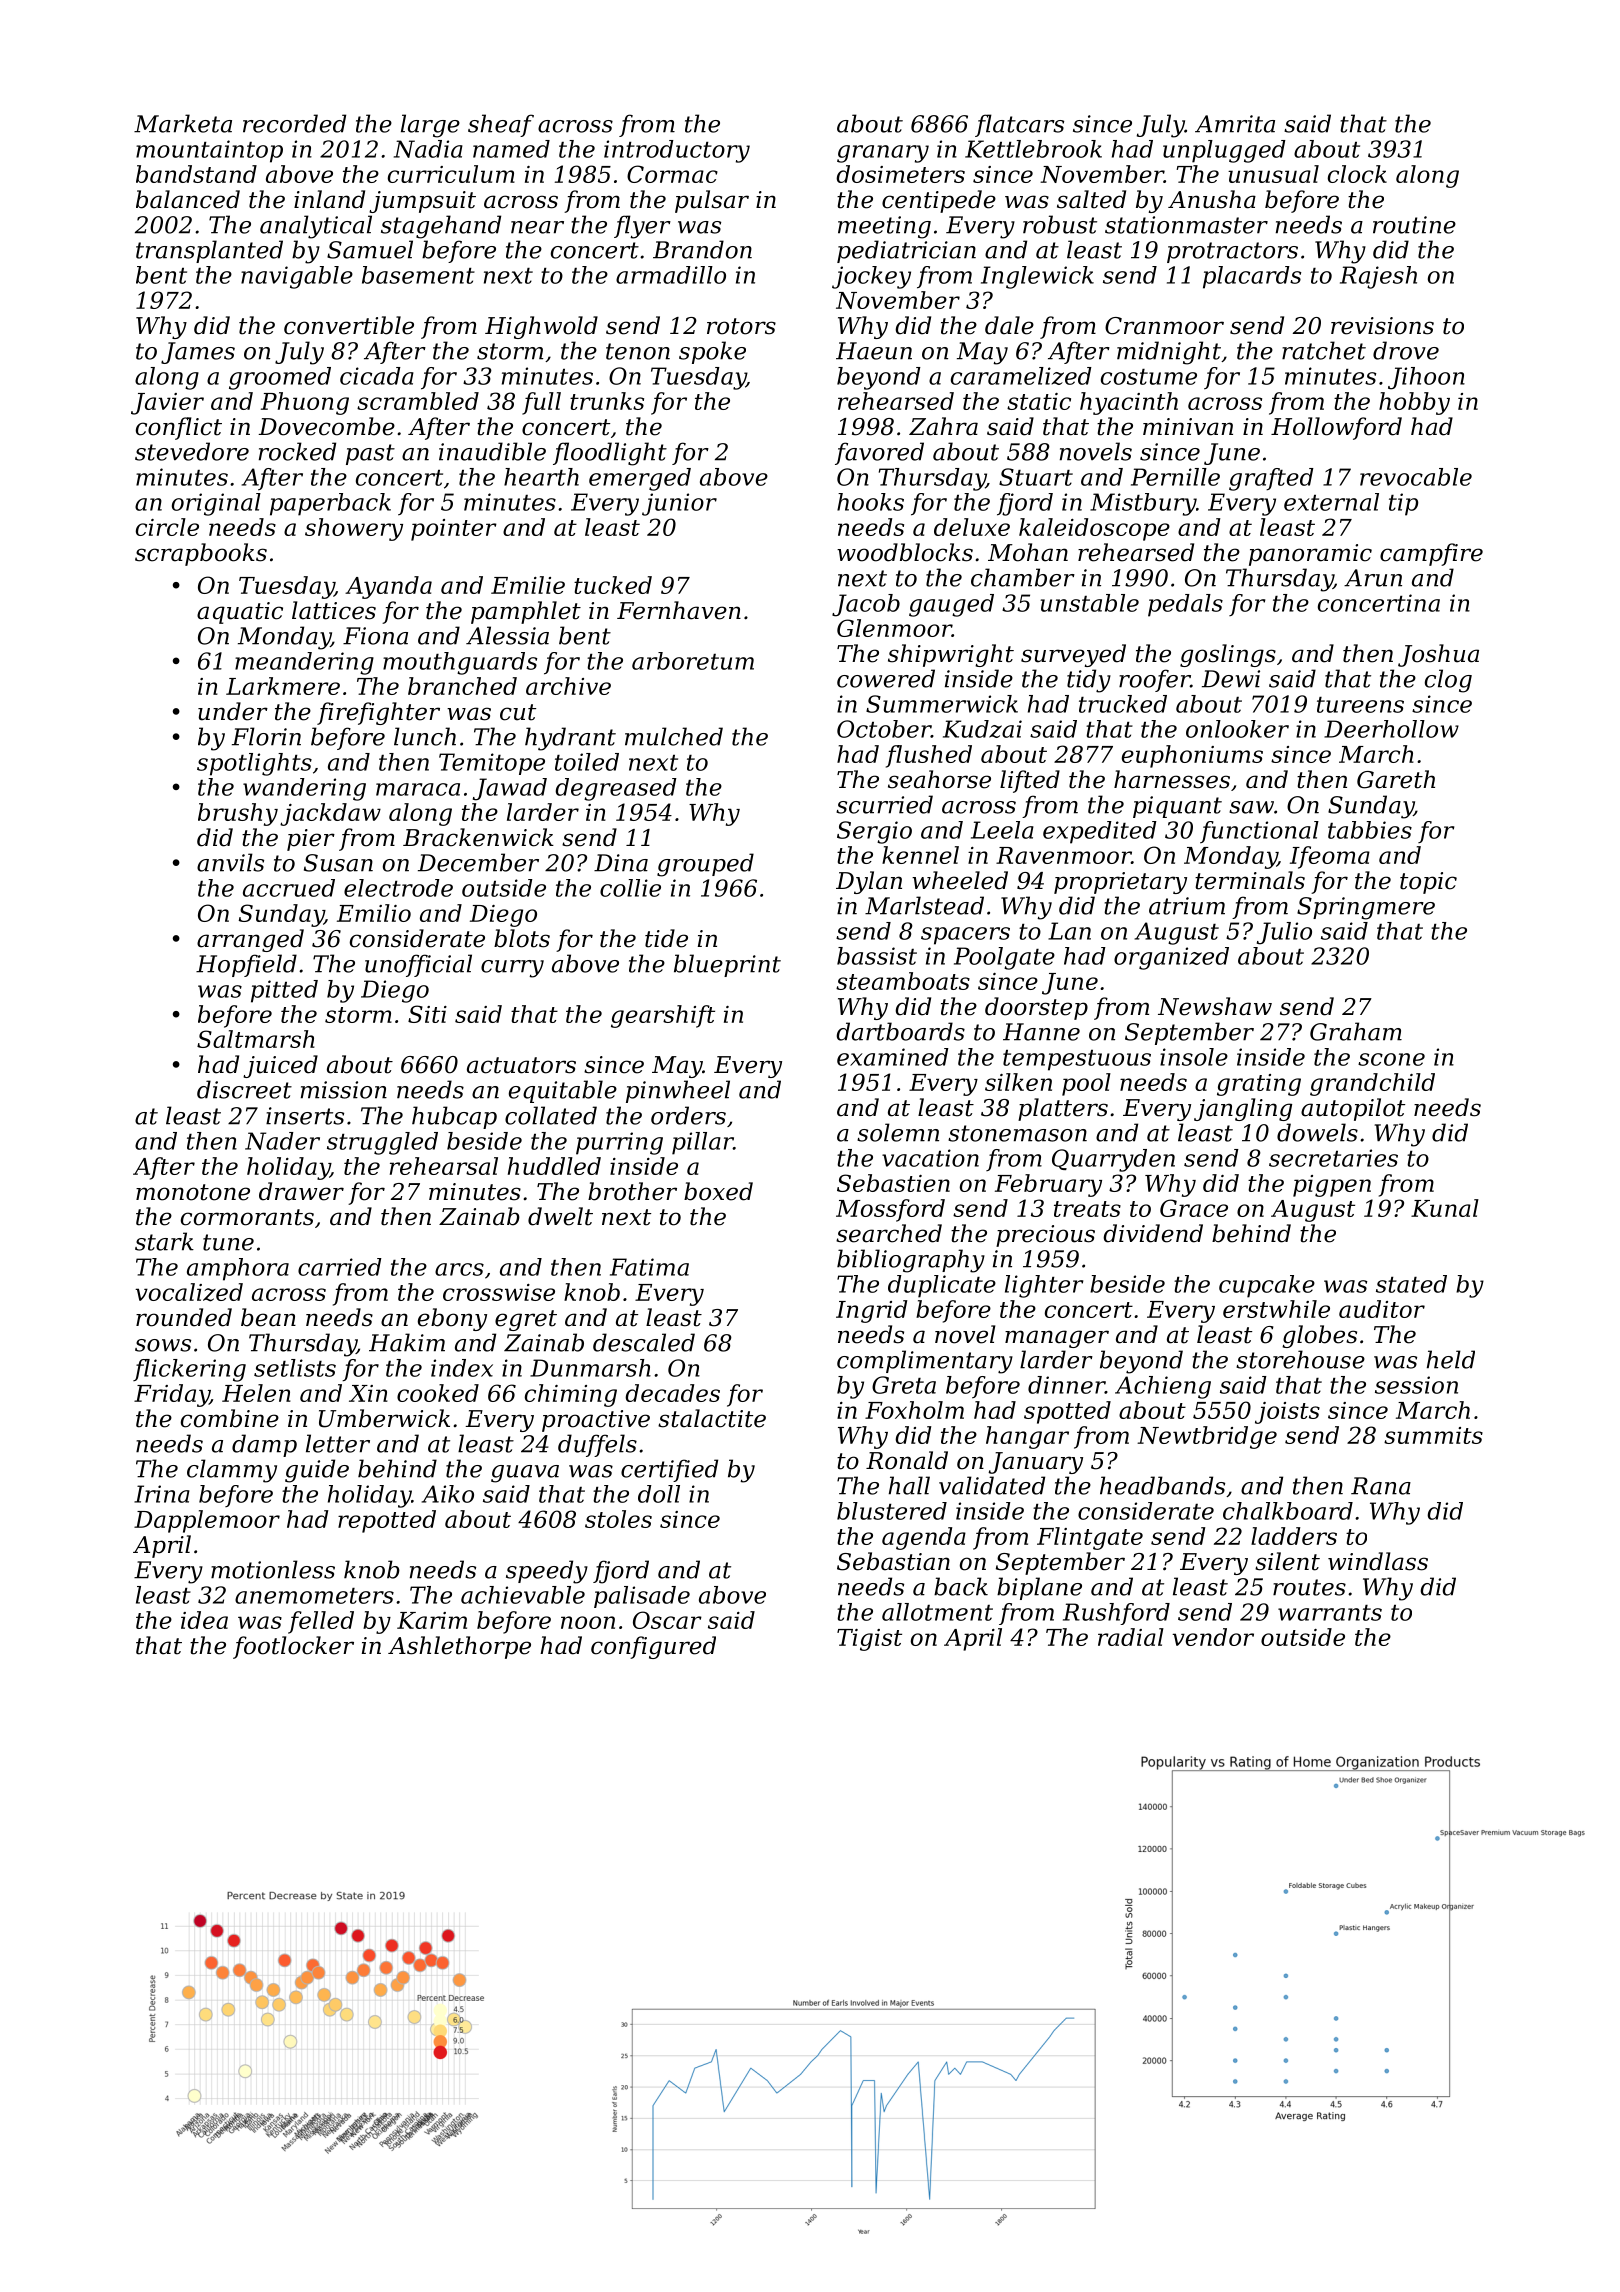 Image resolution: width=1620 pixels, height=2292 pixels. I want to click on amphora, so click(238, 1269).
